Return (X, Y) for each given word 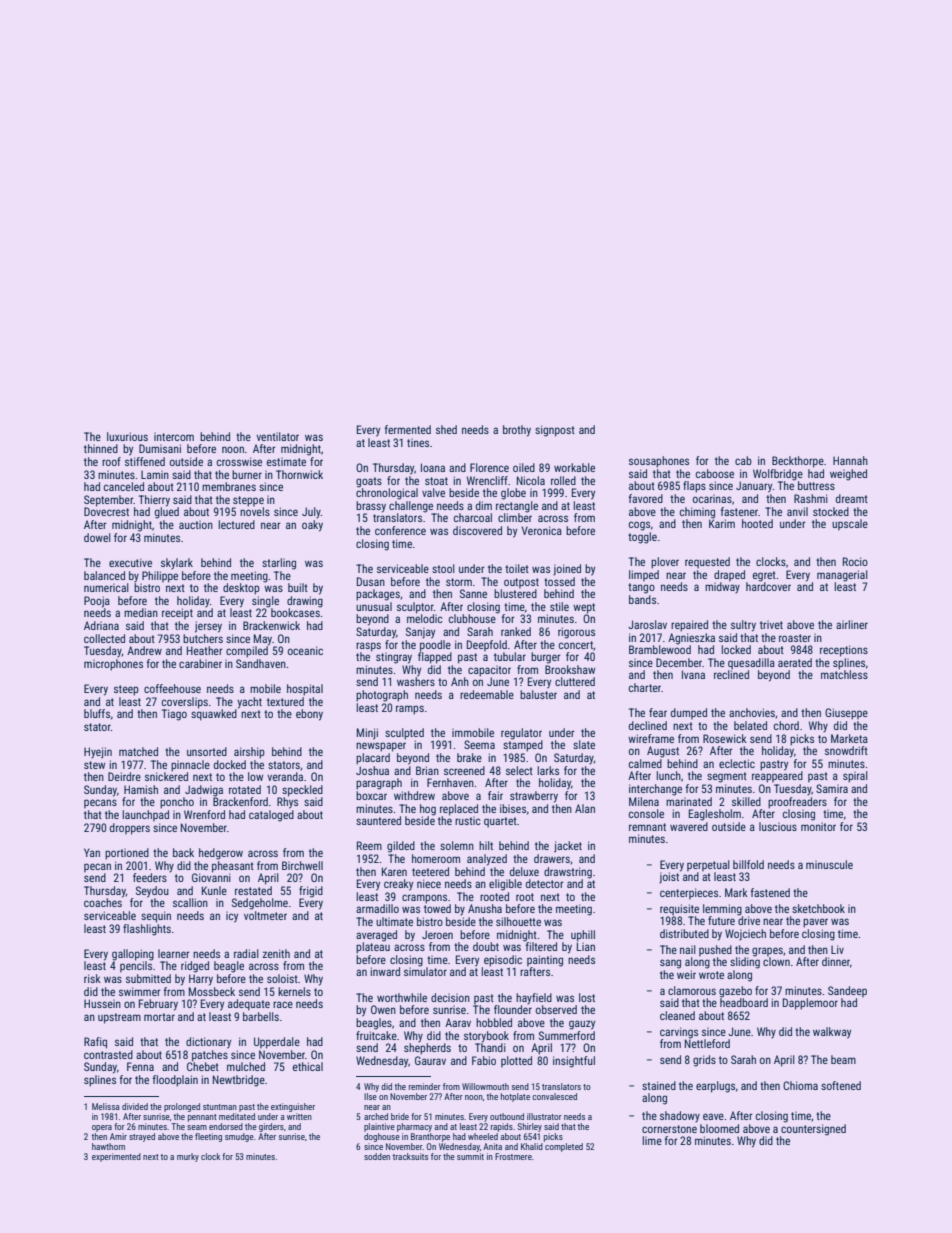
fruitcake (376, 1035)
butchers (203, 638)
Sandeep (847, 991)
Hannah (850, 460)
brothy (517, 431)
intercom (174, 437)
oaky (312, 526)
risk (92, 978)
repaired (689, 626)
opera (102, 1128)
